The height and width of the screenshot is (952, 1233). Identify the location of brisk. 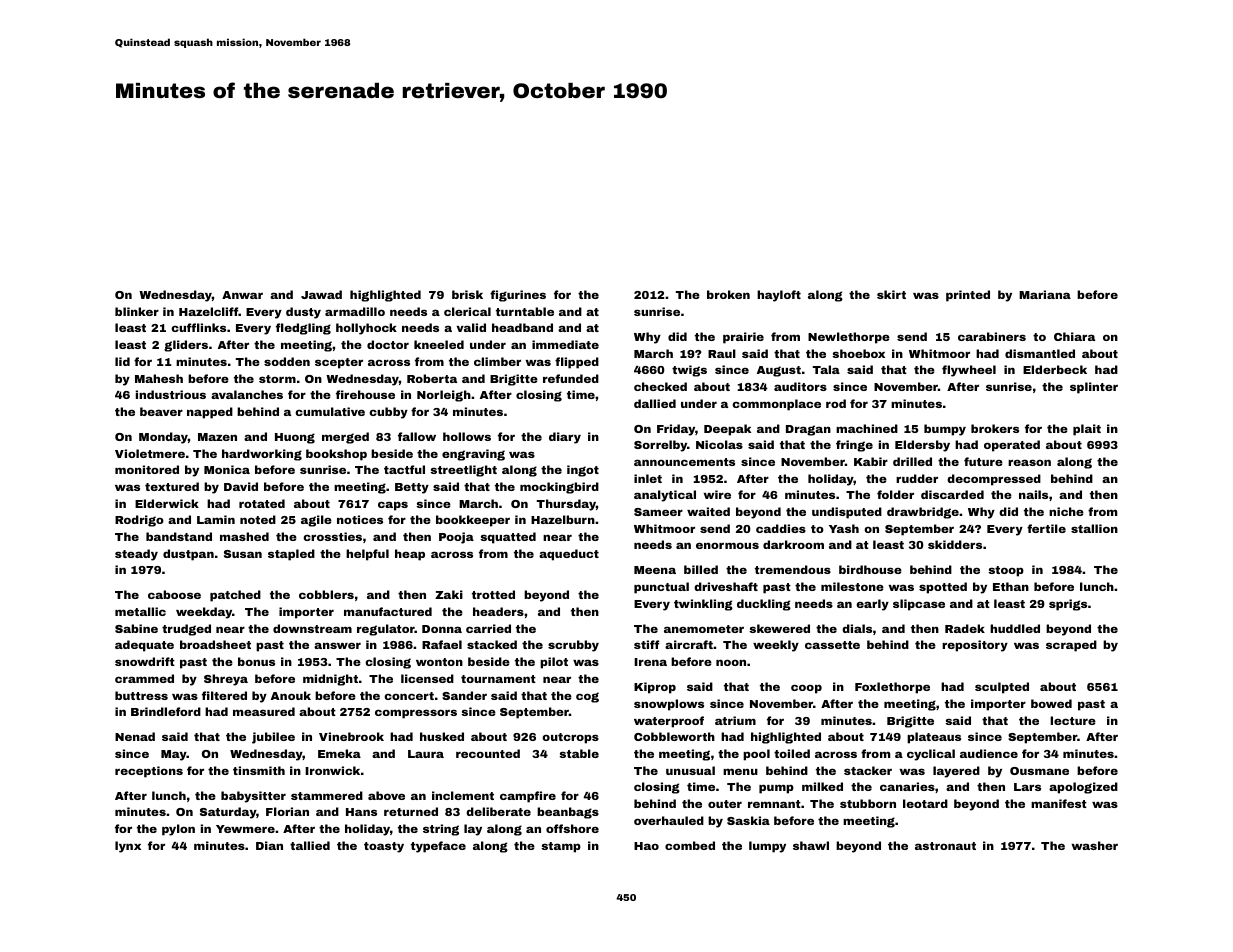
(467, 294).
